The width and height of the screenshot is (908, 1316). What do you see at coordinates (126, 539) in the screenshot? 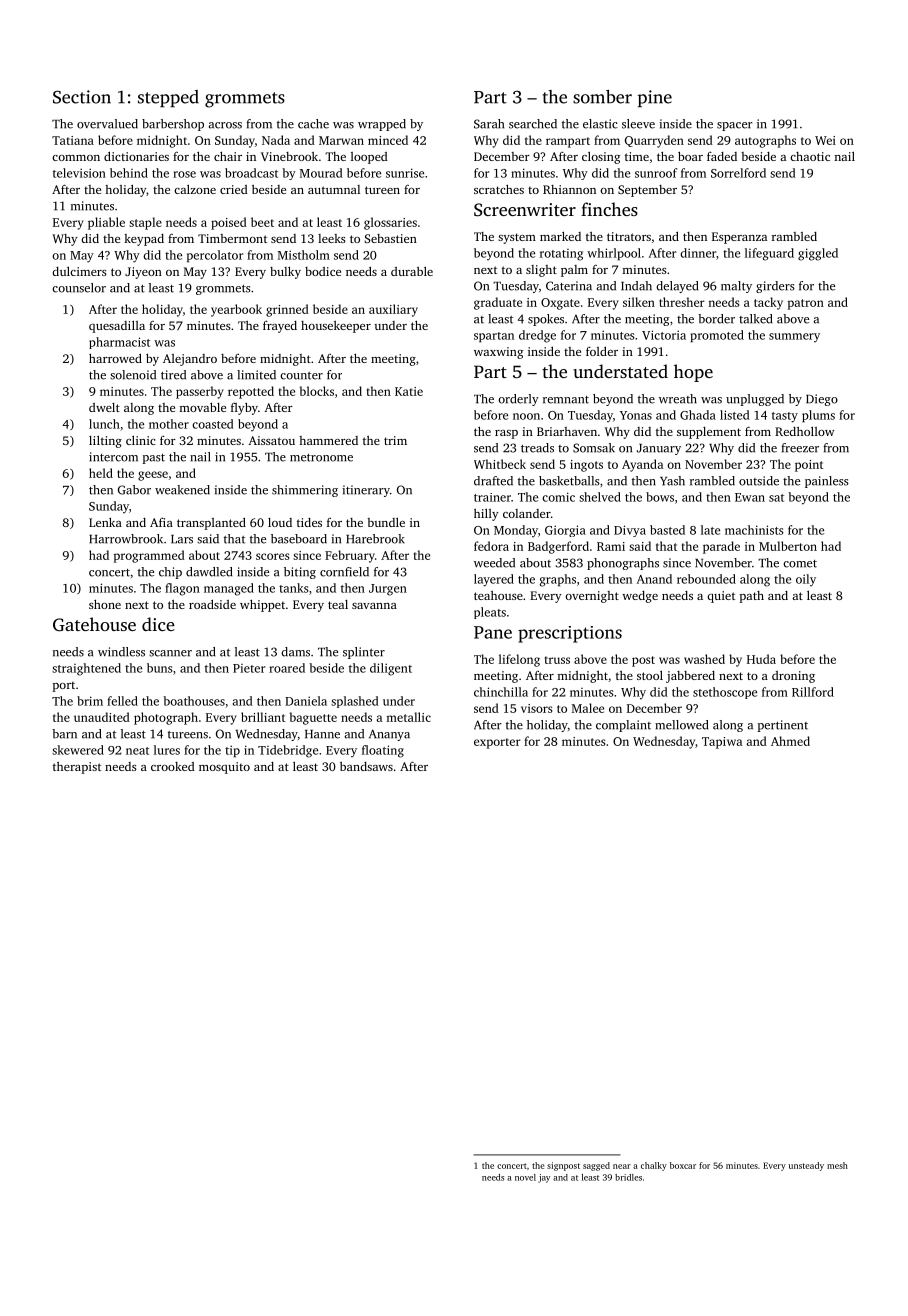
I see `Harrowbrook` at bounding box center [126, 539].
